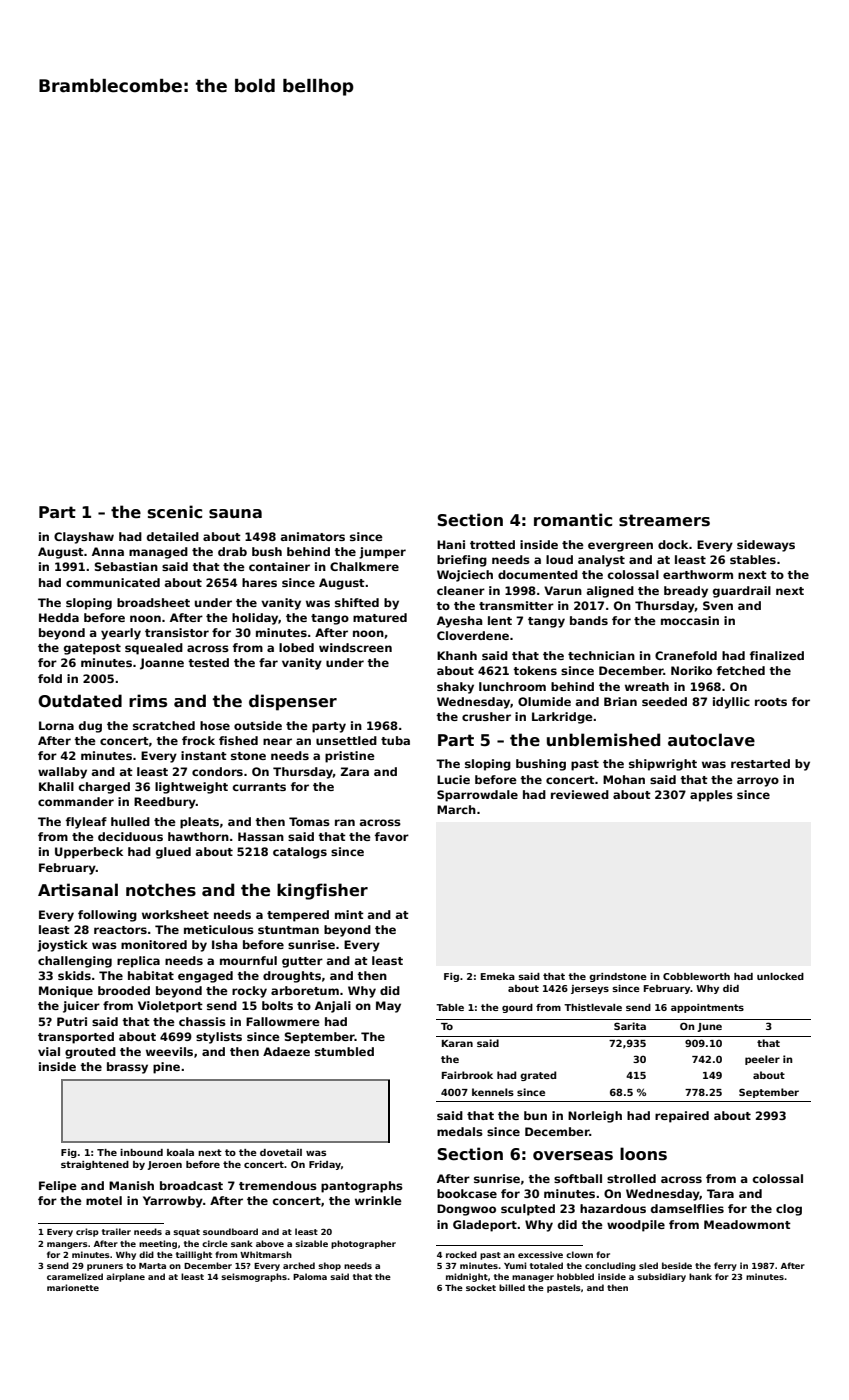 The height and width of the page is (1400, 849). What do you see at coordinates (457, 655) in the page?
I see `Khanh` at bounding box center [457, 655].
